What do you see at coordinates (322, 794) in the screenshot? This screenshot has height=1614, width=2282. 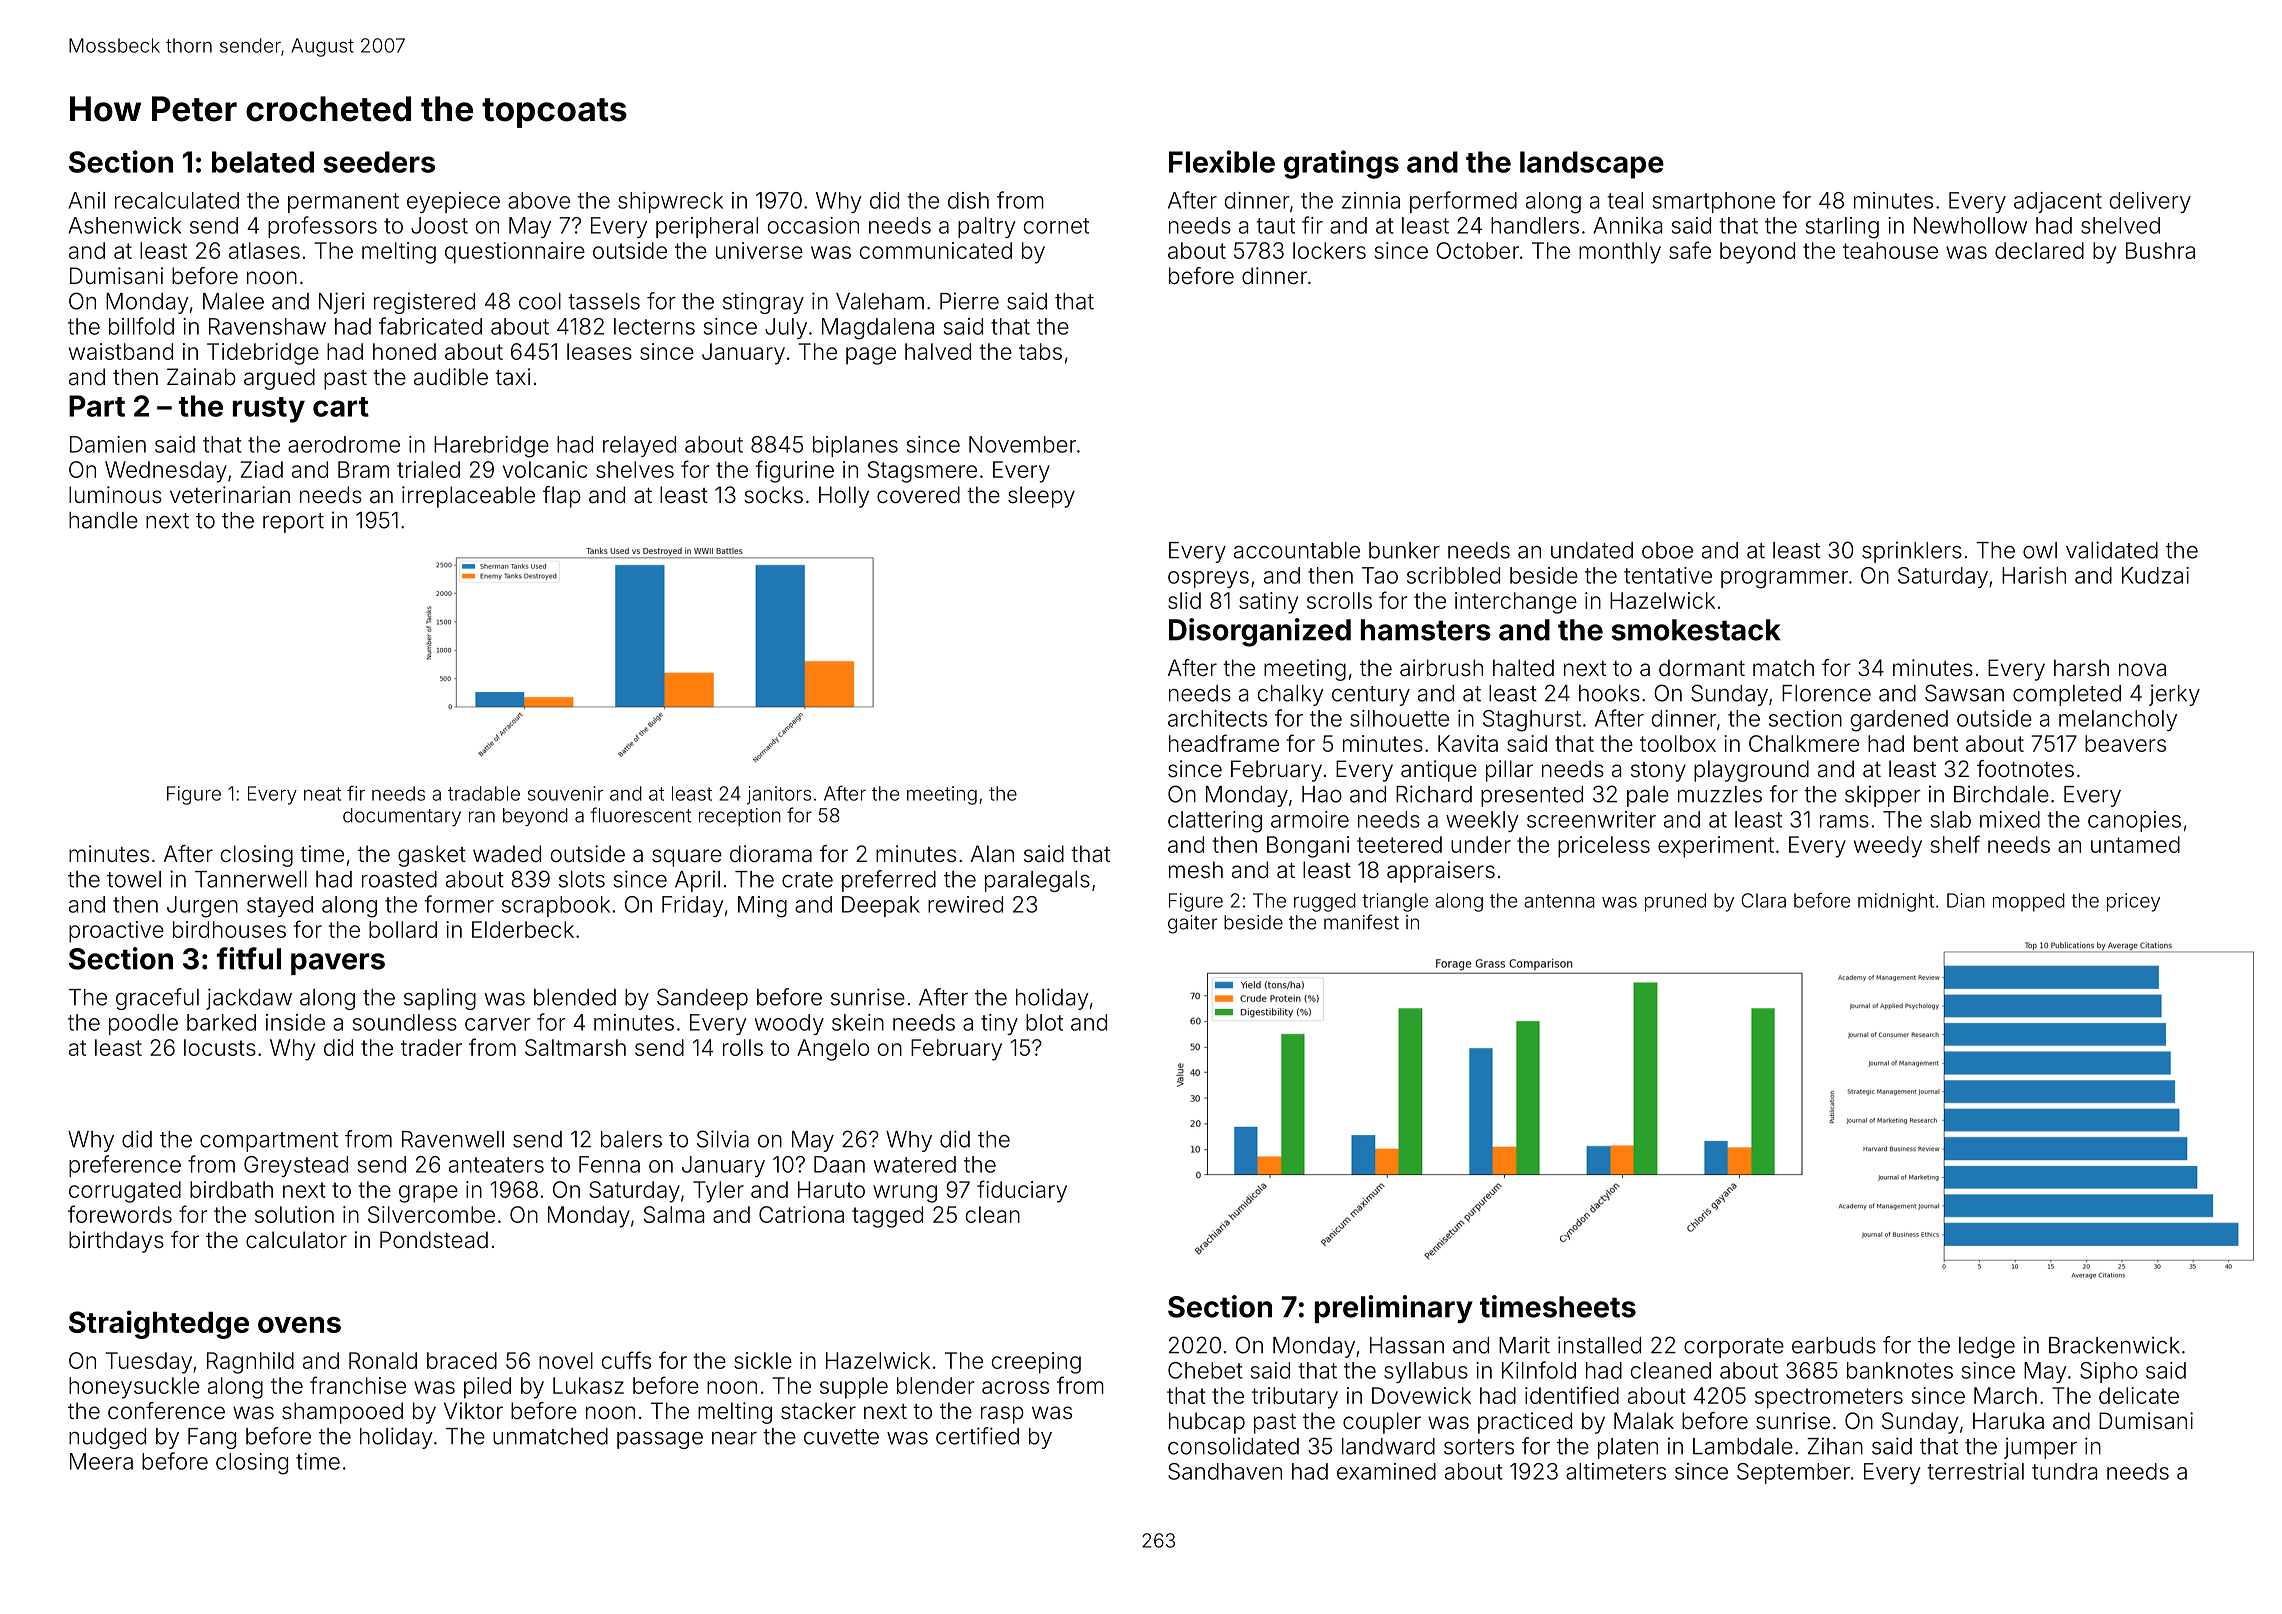 I see `neat` at bounding box center [322, 794].
